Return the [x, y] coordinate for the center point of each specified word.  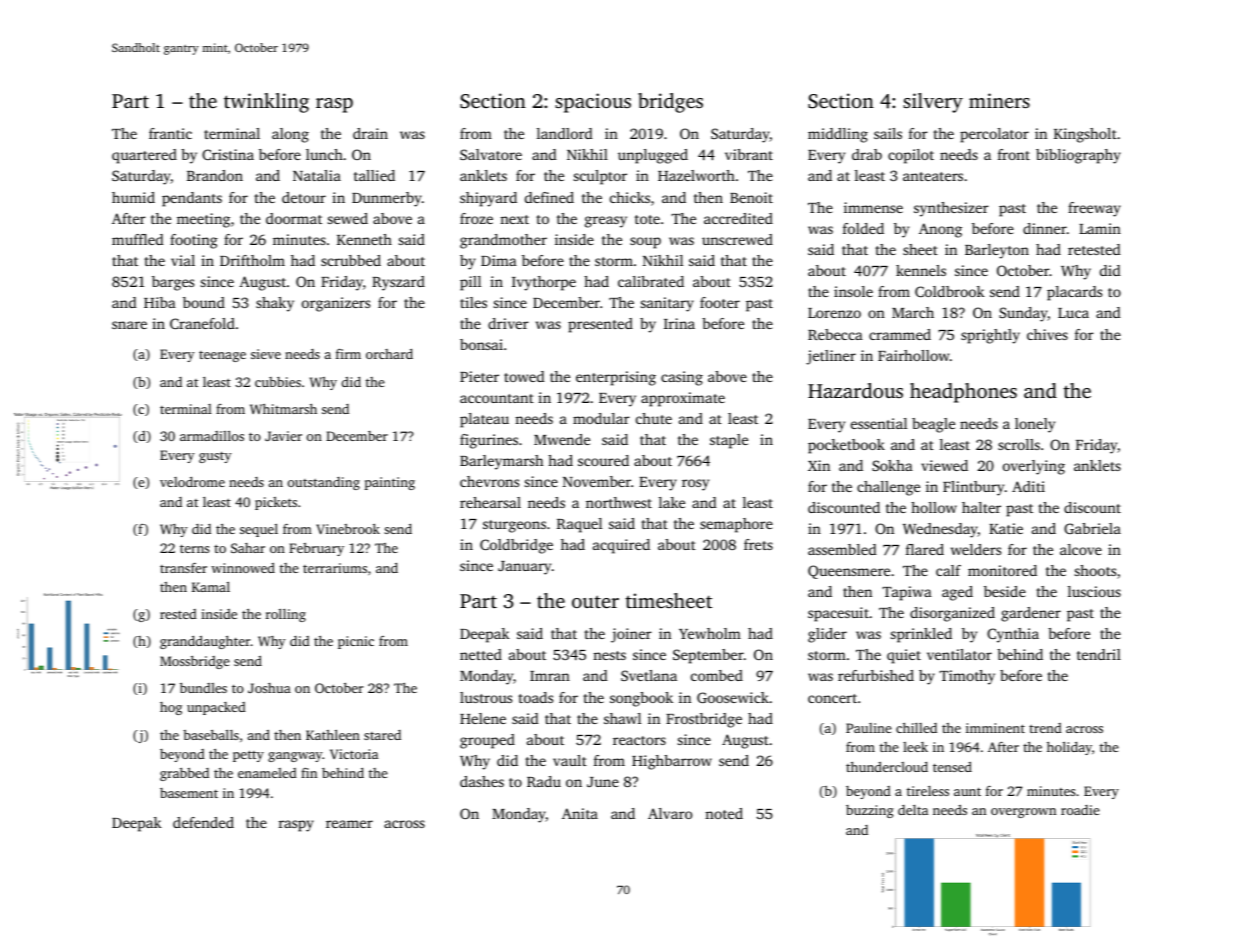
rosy [695, 485]
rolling [286, 615]
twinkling [266, 103]
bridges [670, 103]
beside [1005, 591]
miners [999, 100]
